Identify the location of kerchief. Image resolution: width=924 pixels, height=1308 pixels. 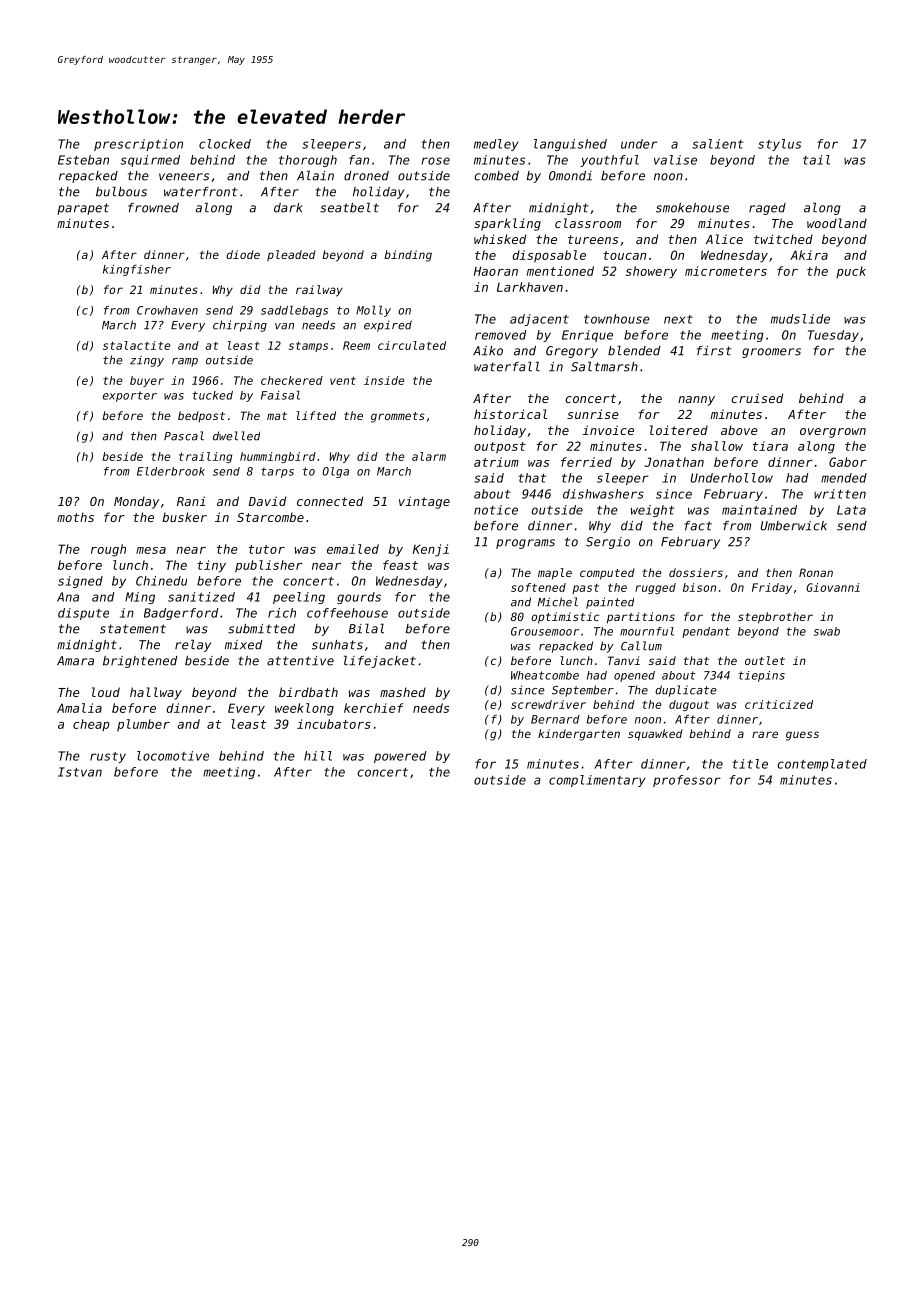
(374, 708).
